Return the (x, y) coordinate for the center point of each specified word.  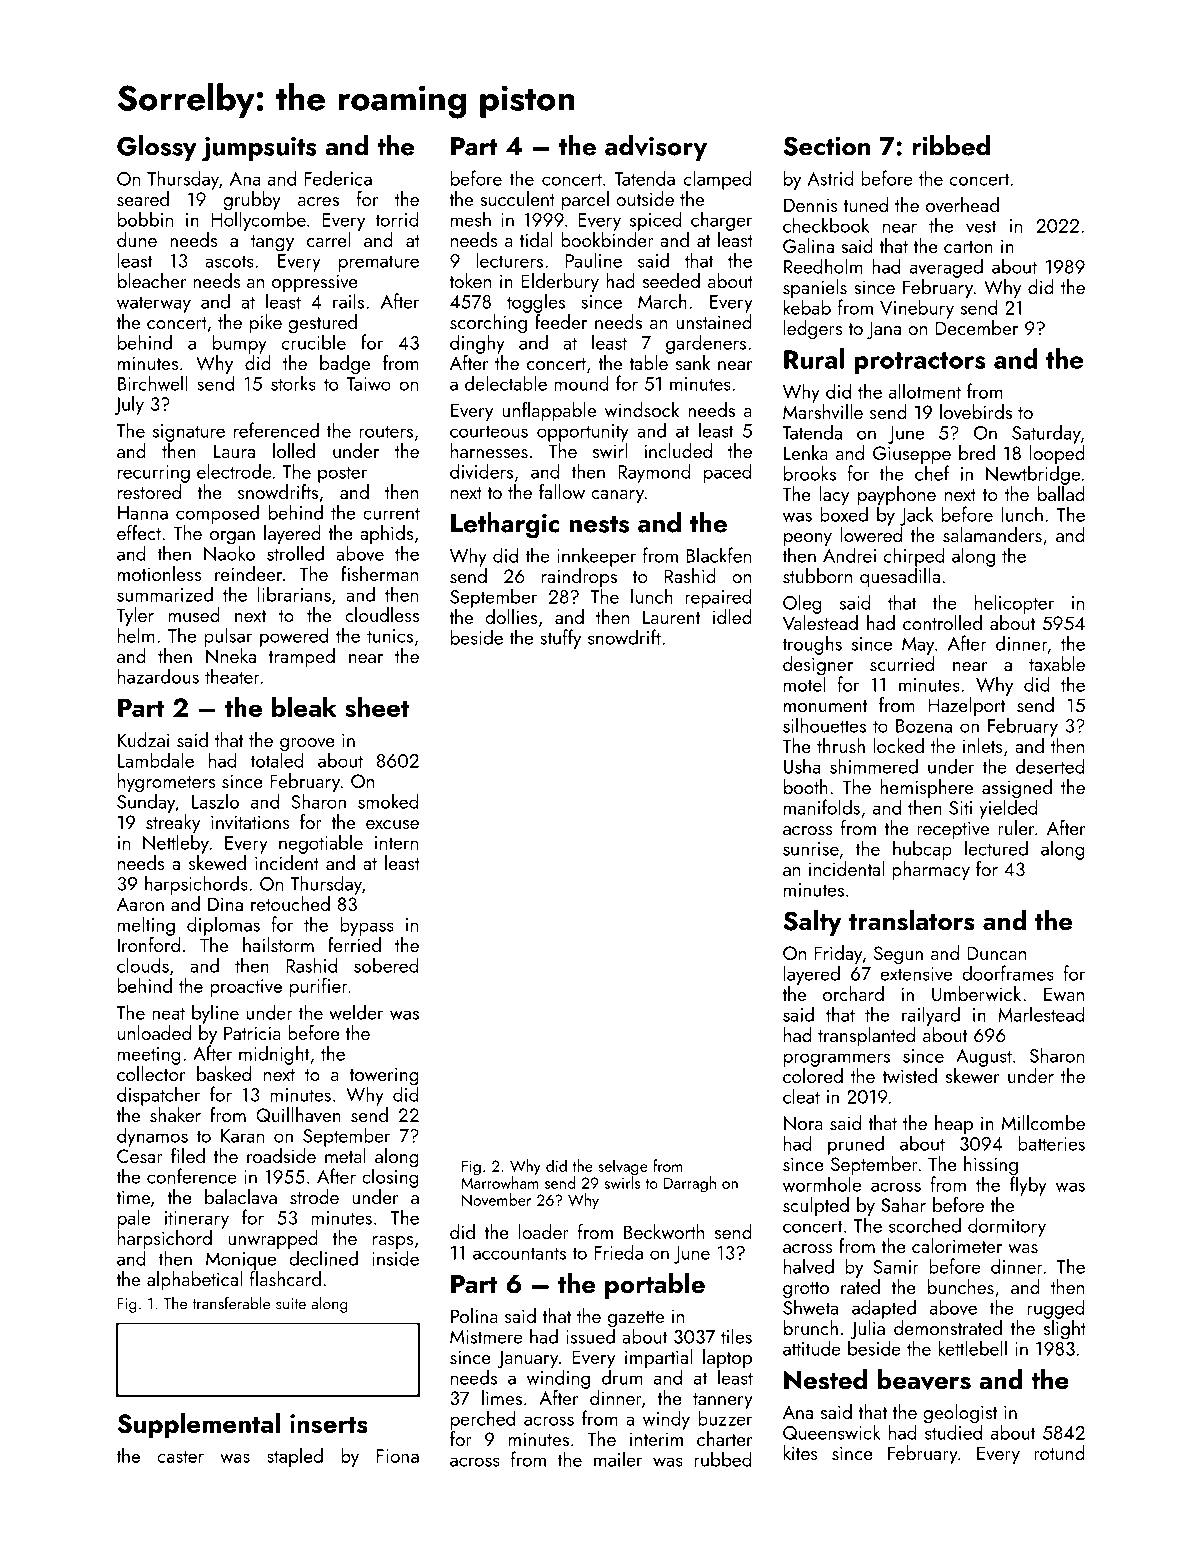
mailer (618, 1459)
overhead (962, 204)
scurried (902, 663)
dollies (511, 616)
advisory (656, 148)
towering (384, 1076)
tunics (390, 636)
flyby (1028, 1186)
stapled (295, 1457)
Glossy (157, 148)
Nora (803, 1123)
